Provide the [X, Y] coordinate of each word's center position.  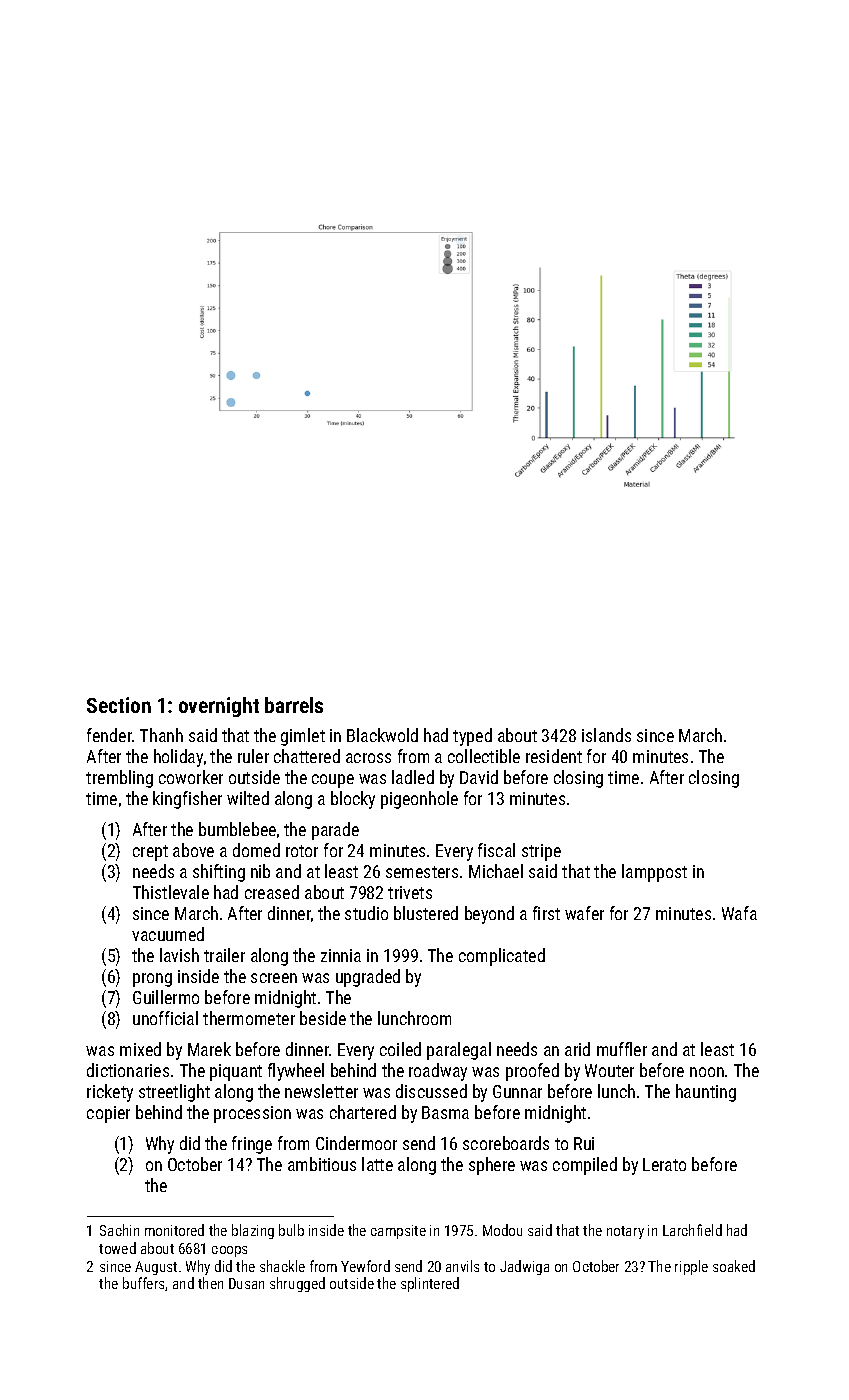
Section [119, 705]
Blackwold [382, 735]
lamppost [654, 873]
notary [625, 1232]
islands [606, 735]
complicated [502, 957]
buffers [144, 1284]
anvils [462, 1266]
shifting [219, 873]
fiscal [496, 850]
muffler [622, 1049]
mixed [140, 1049]
